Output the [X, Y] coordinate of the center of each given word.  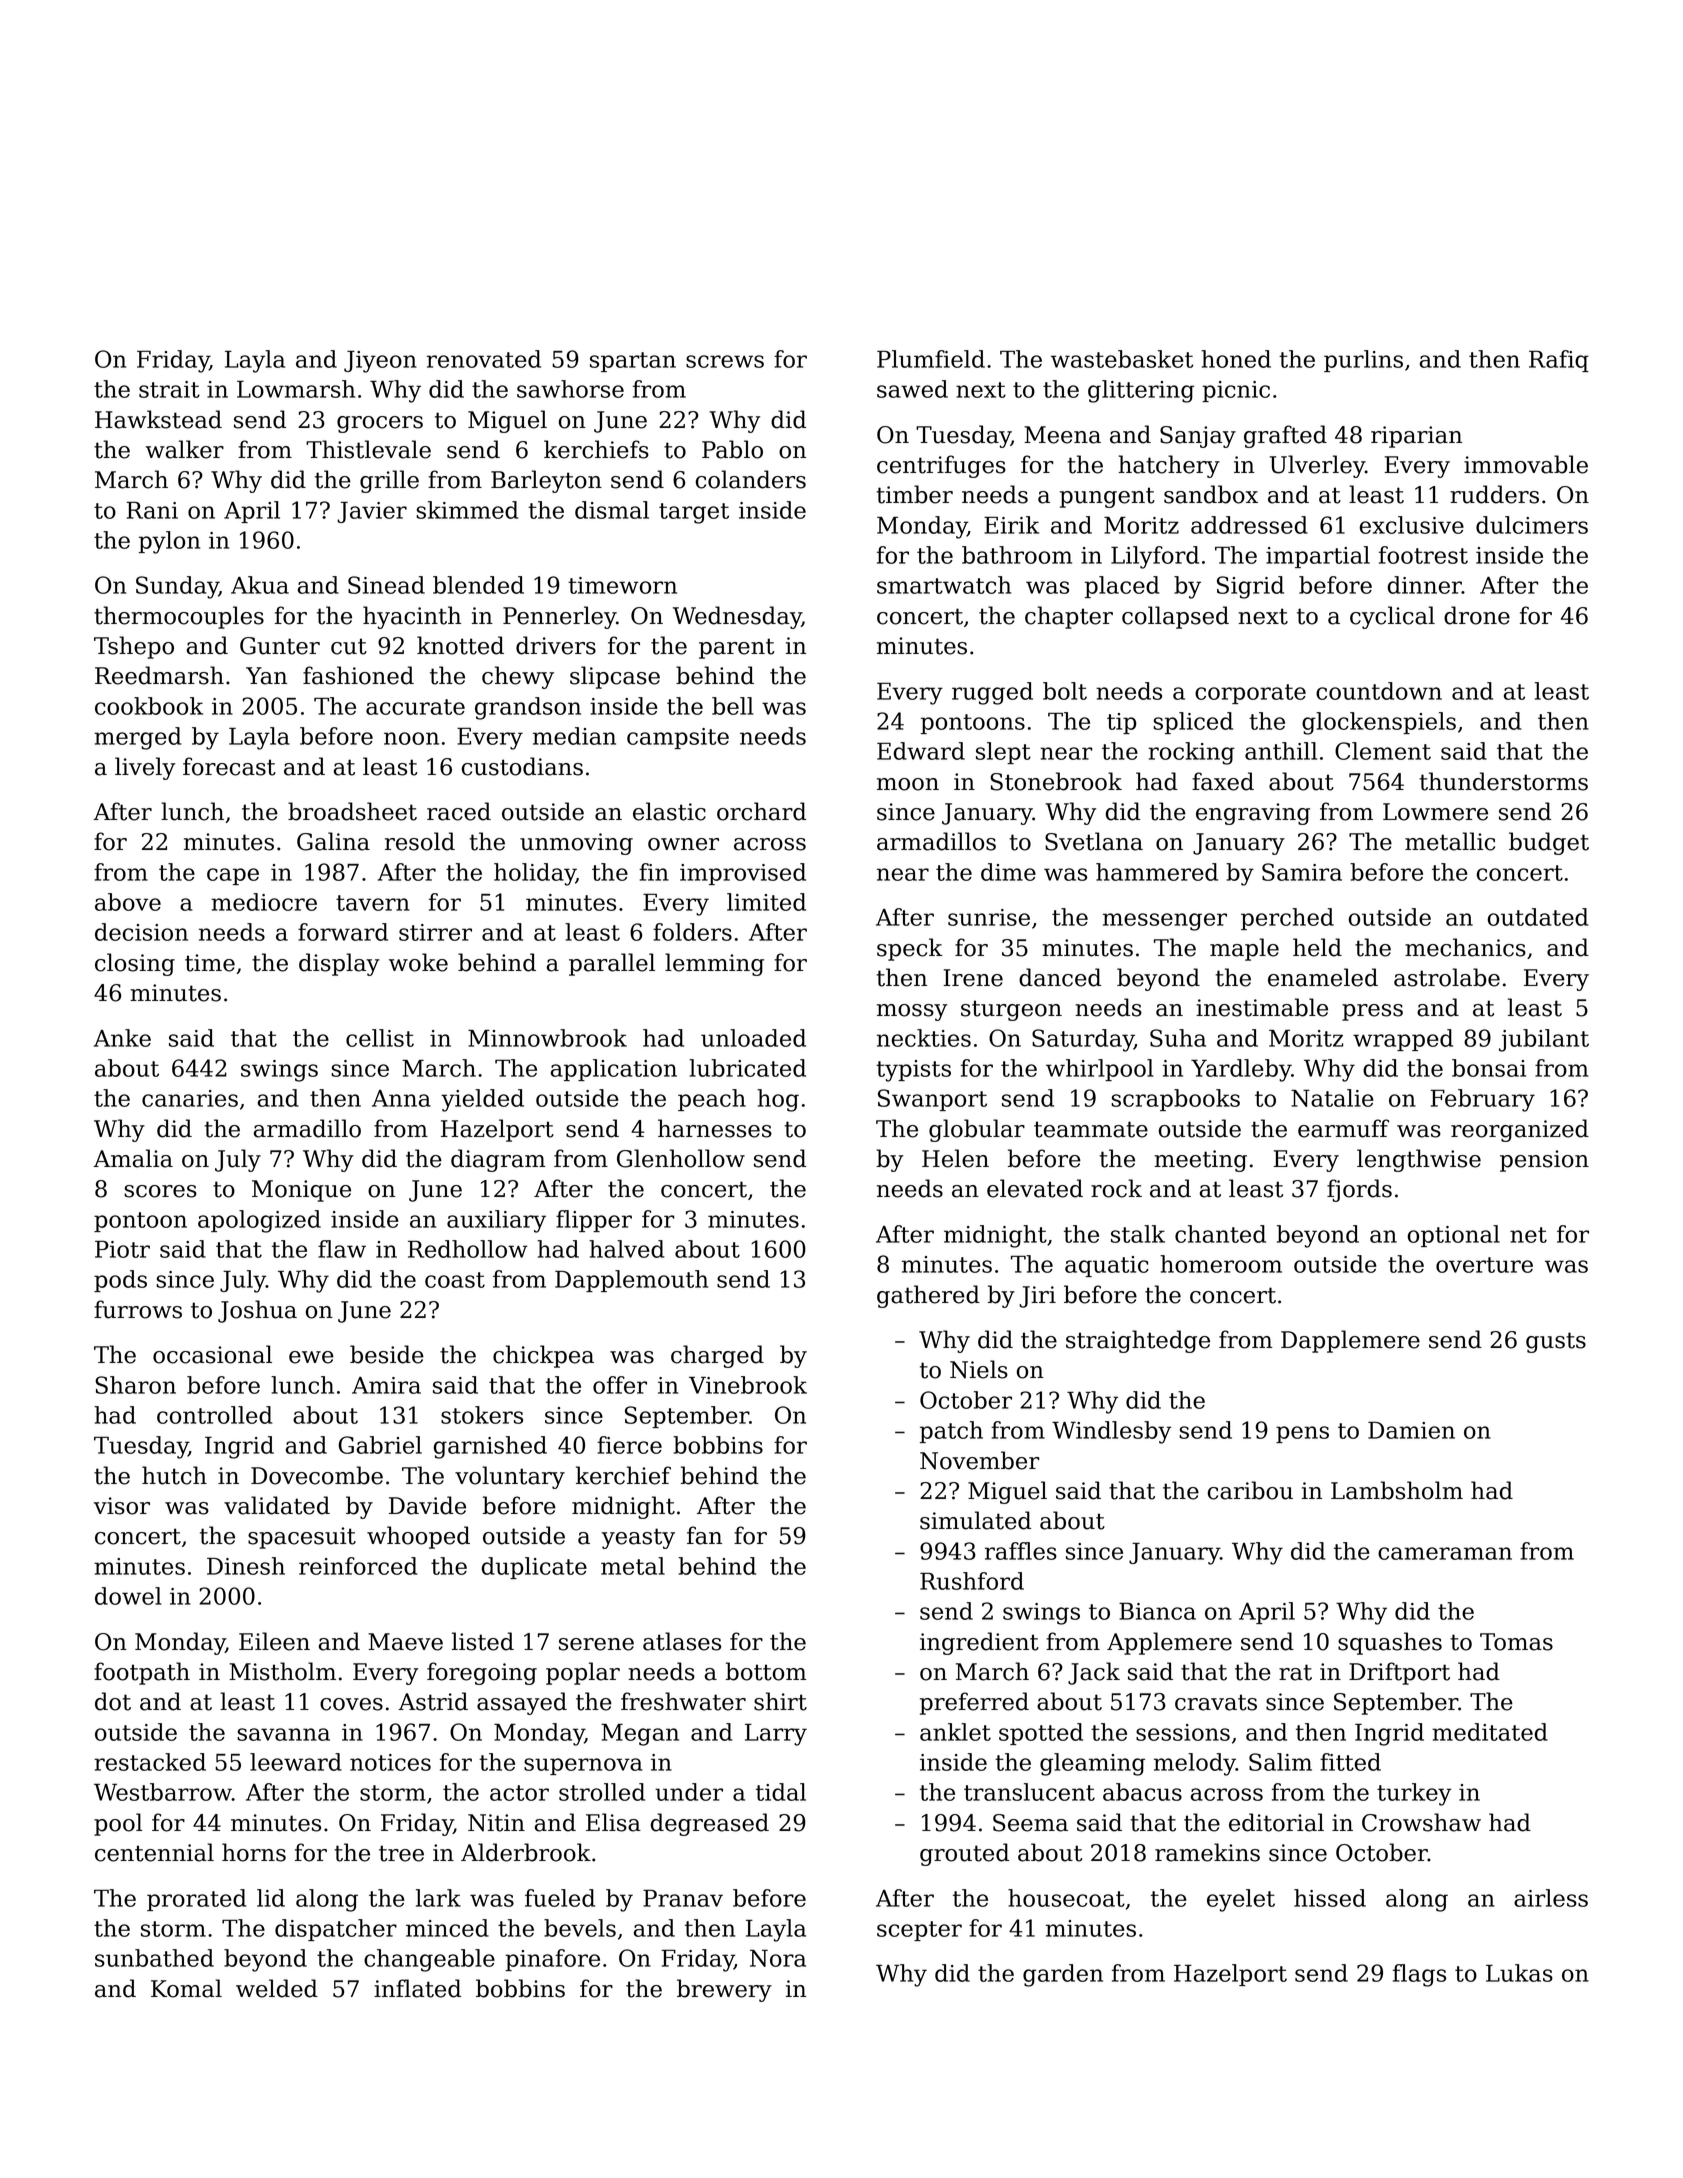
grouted [964, 1854]
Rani [152, 510]
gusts [1556, 1342]
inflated [417, 1988]
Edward [921, 751]
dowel [128, 1596]
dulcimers [1532, 525]
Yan [266, 676]
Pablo [732, 449]
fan [704, 1535]
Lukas [1519, 1973]
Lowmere [1435, 812]
